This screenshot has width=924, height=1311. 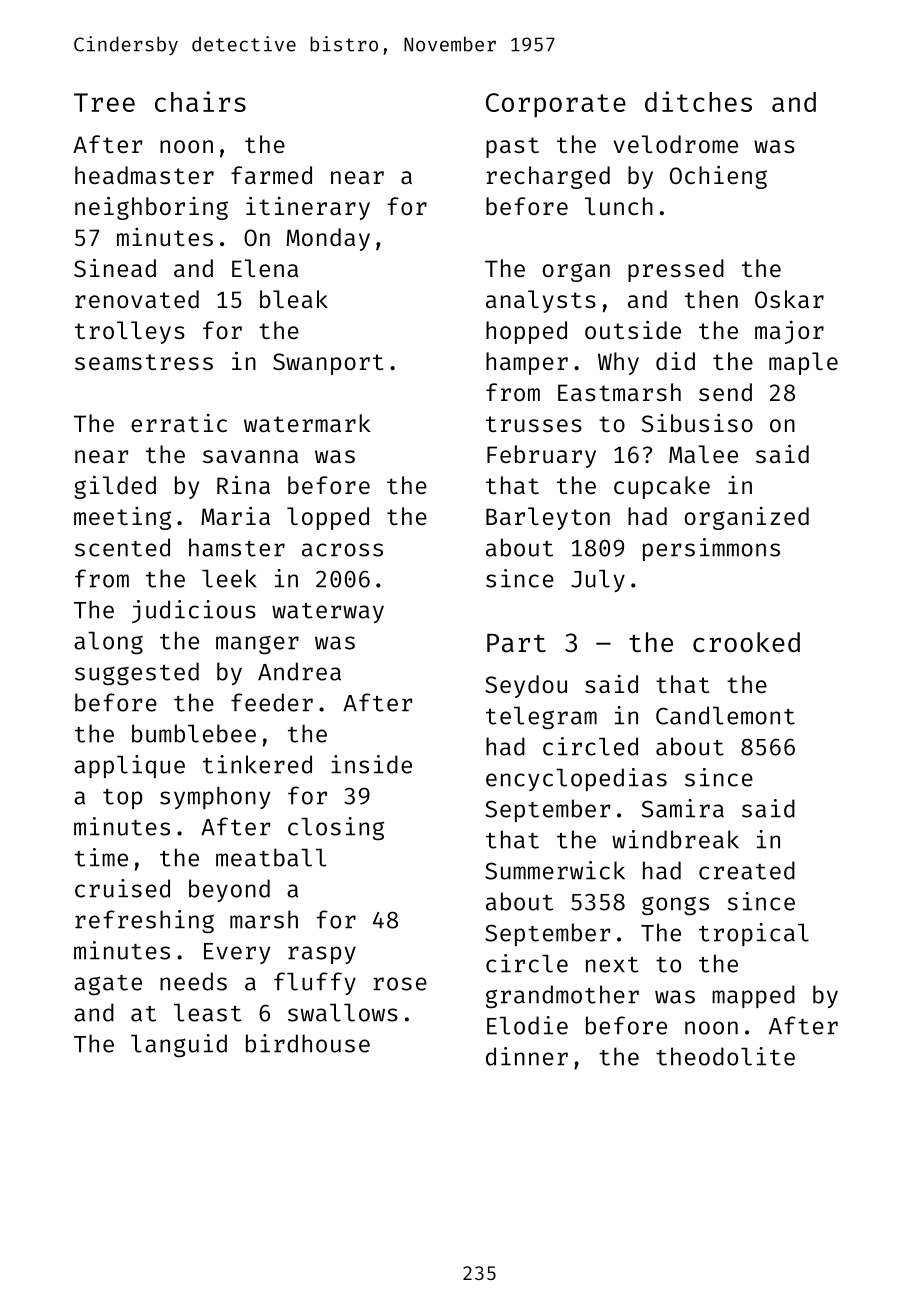 What do you see at coordinates (194, 611) in the screenshot?
I see `judicious` at bounding box center [194, 611].
